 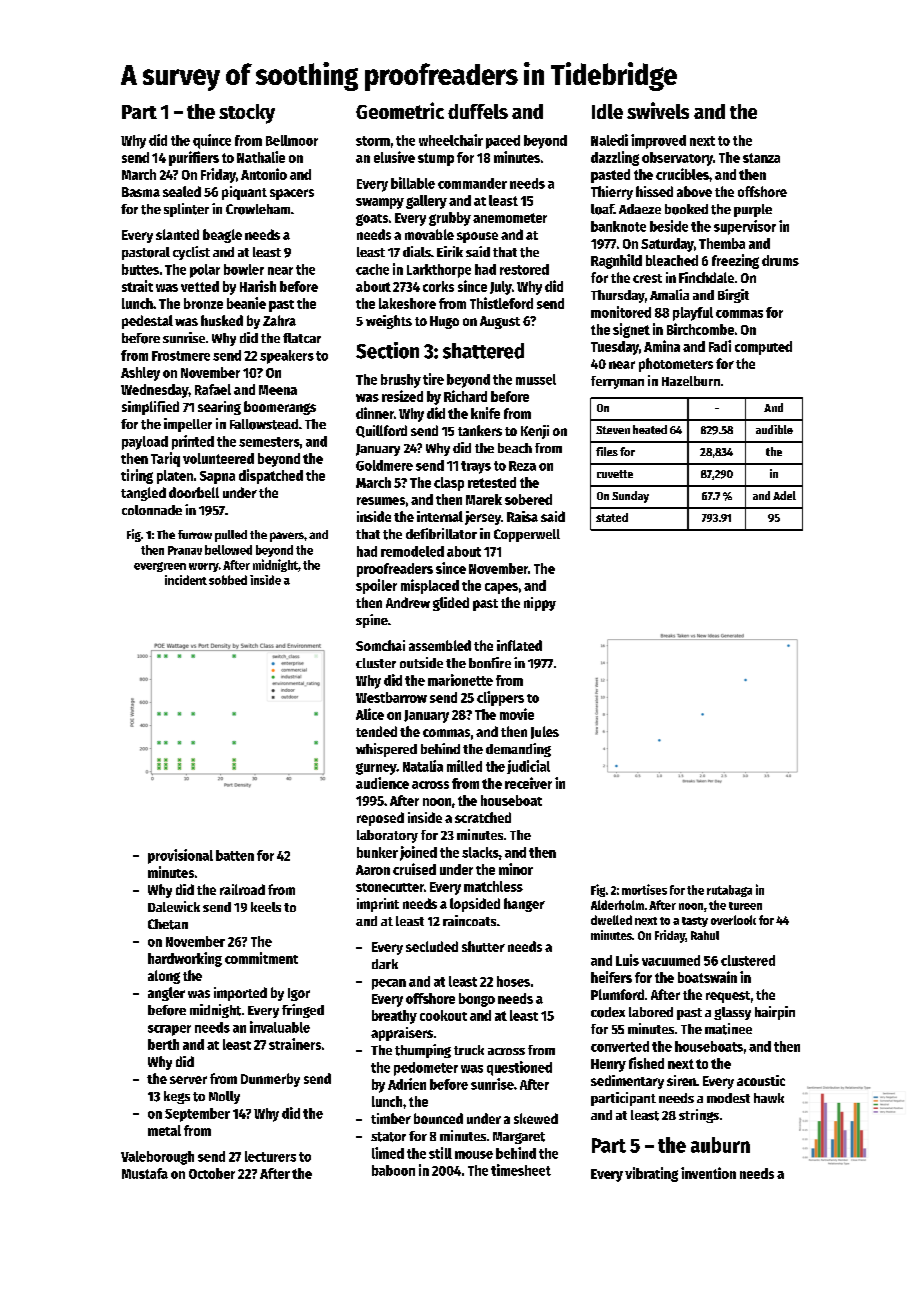 I want to click on invention, so click(x=708, y=1173).
